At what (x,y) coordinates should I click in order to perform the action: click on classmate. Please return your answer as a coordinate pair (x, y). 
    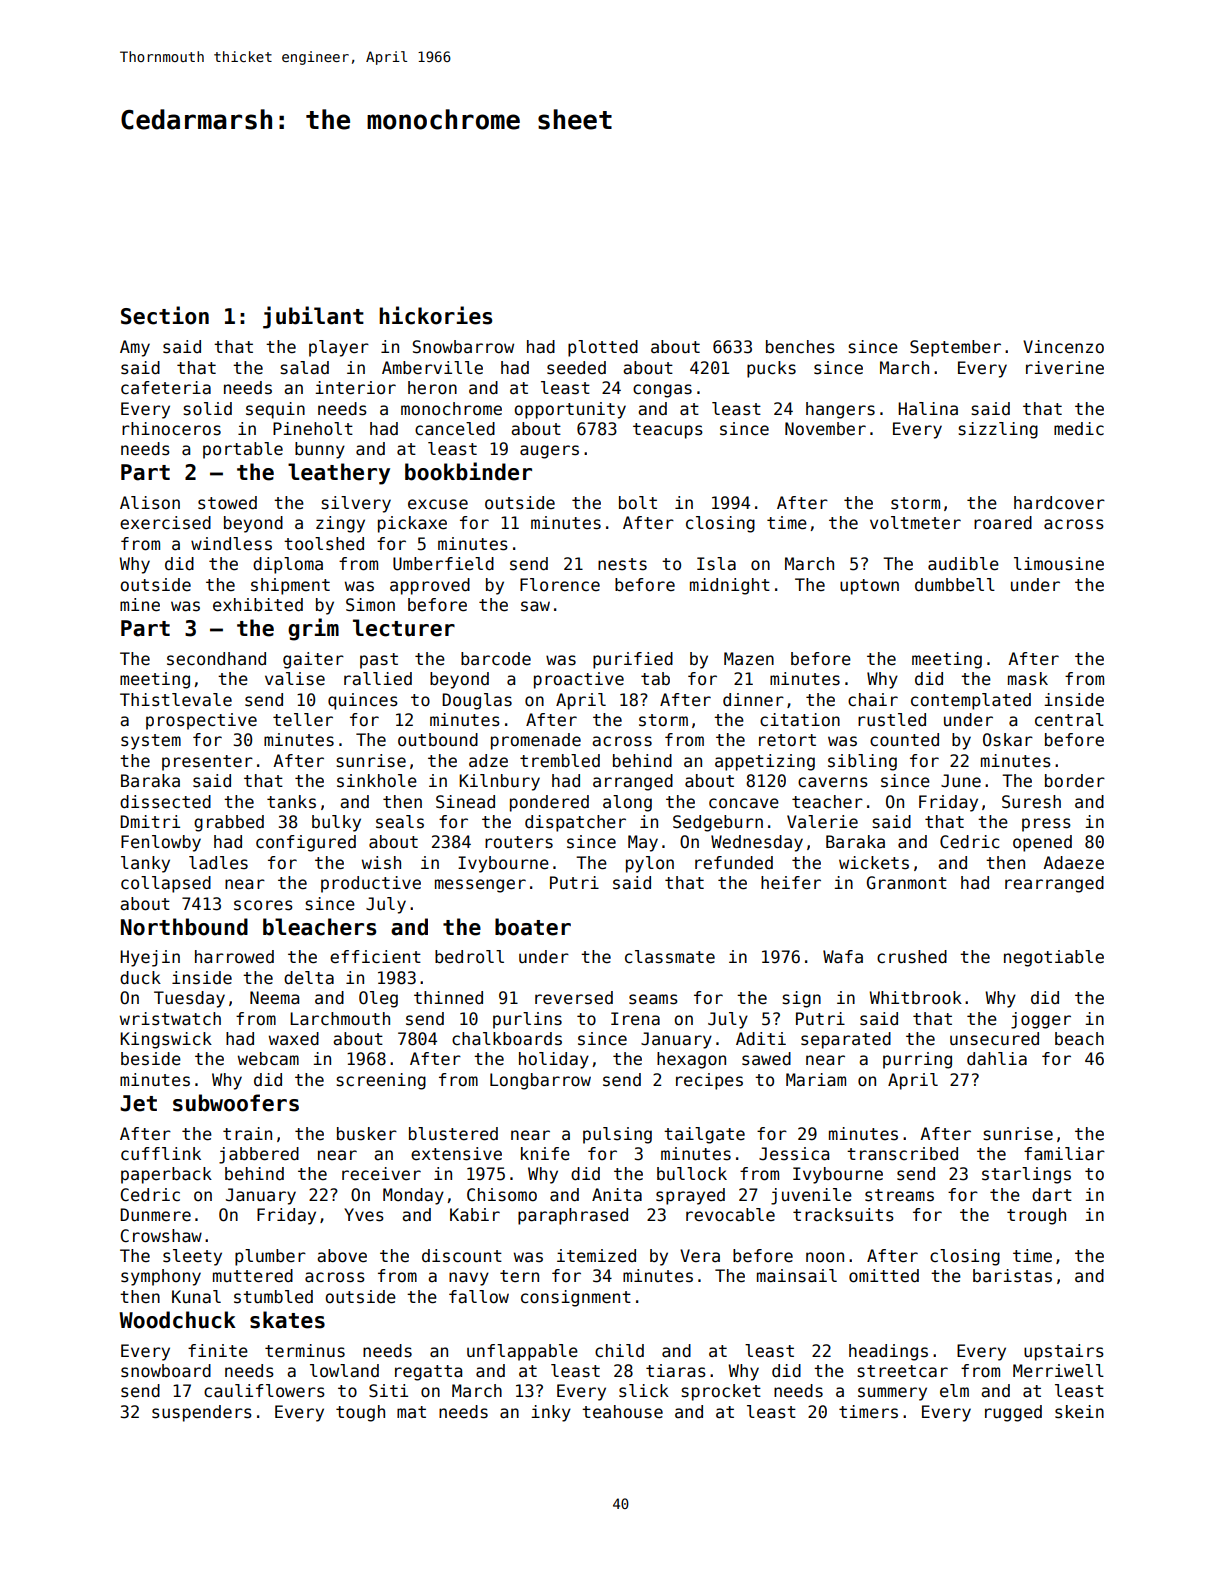
    Looking at the image, I should click on (670, 957).
